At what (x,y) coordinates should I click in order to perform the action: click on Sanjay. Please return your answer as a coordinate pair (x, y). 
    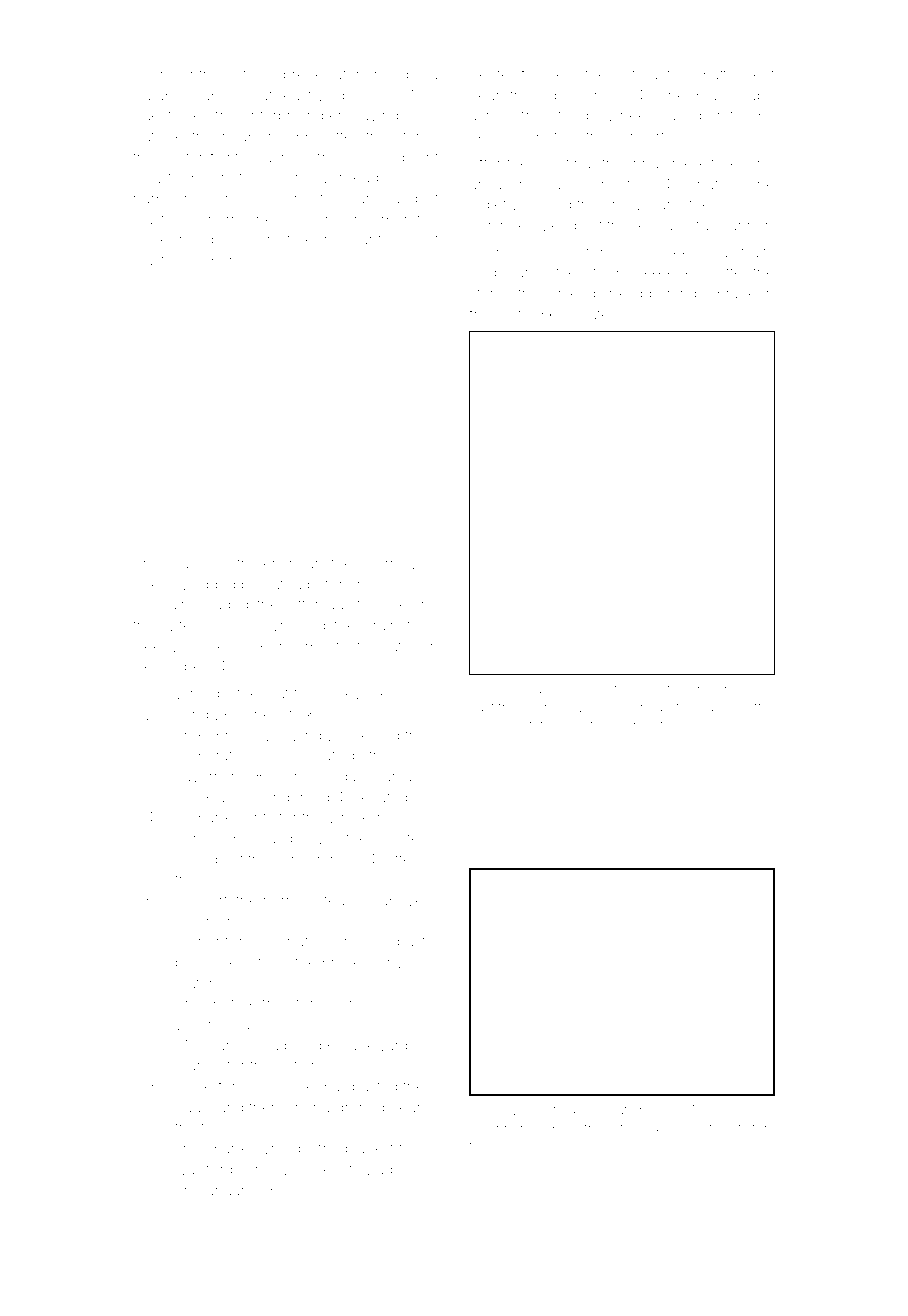
    Looking at the image, I should click on (397, 777).
